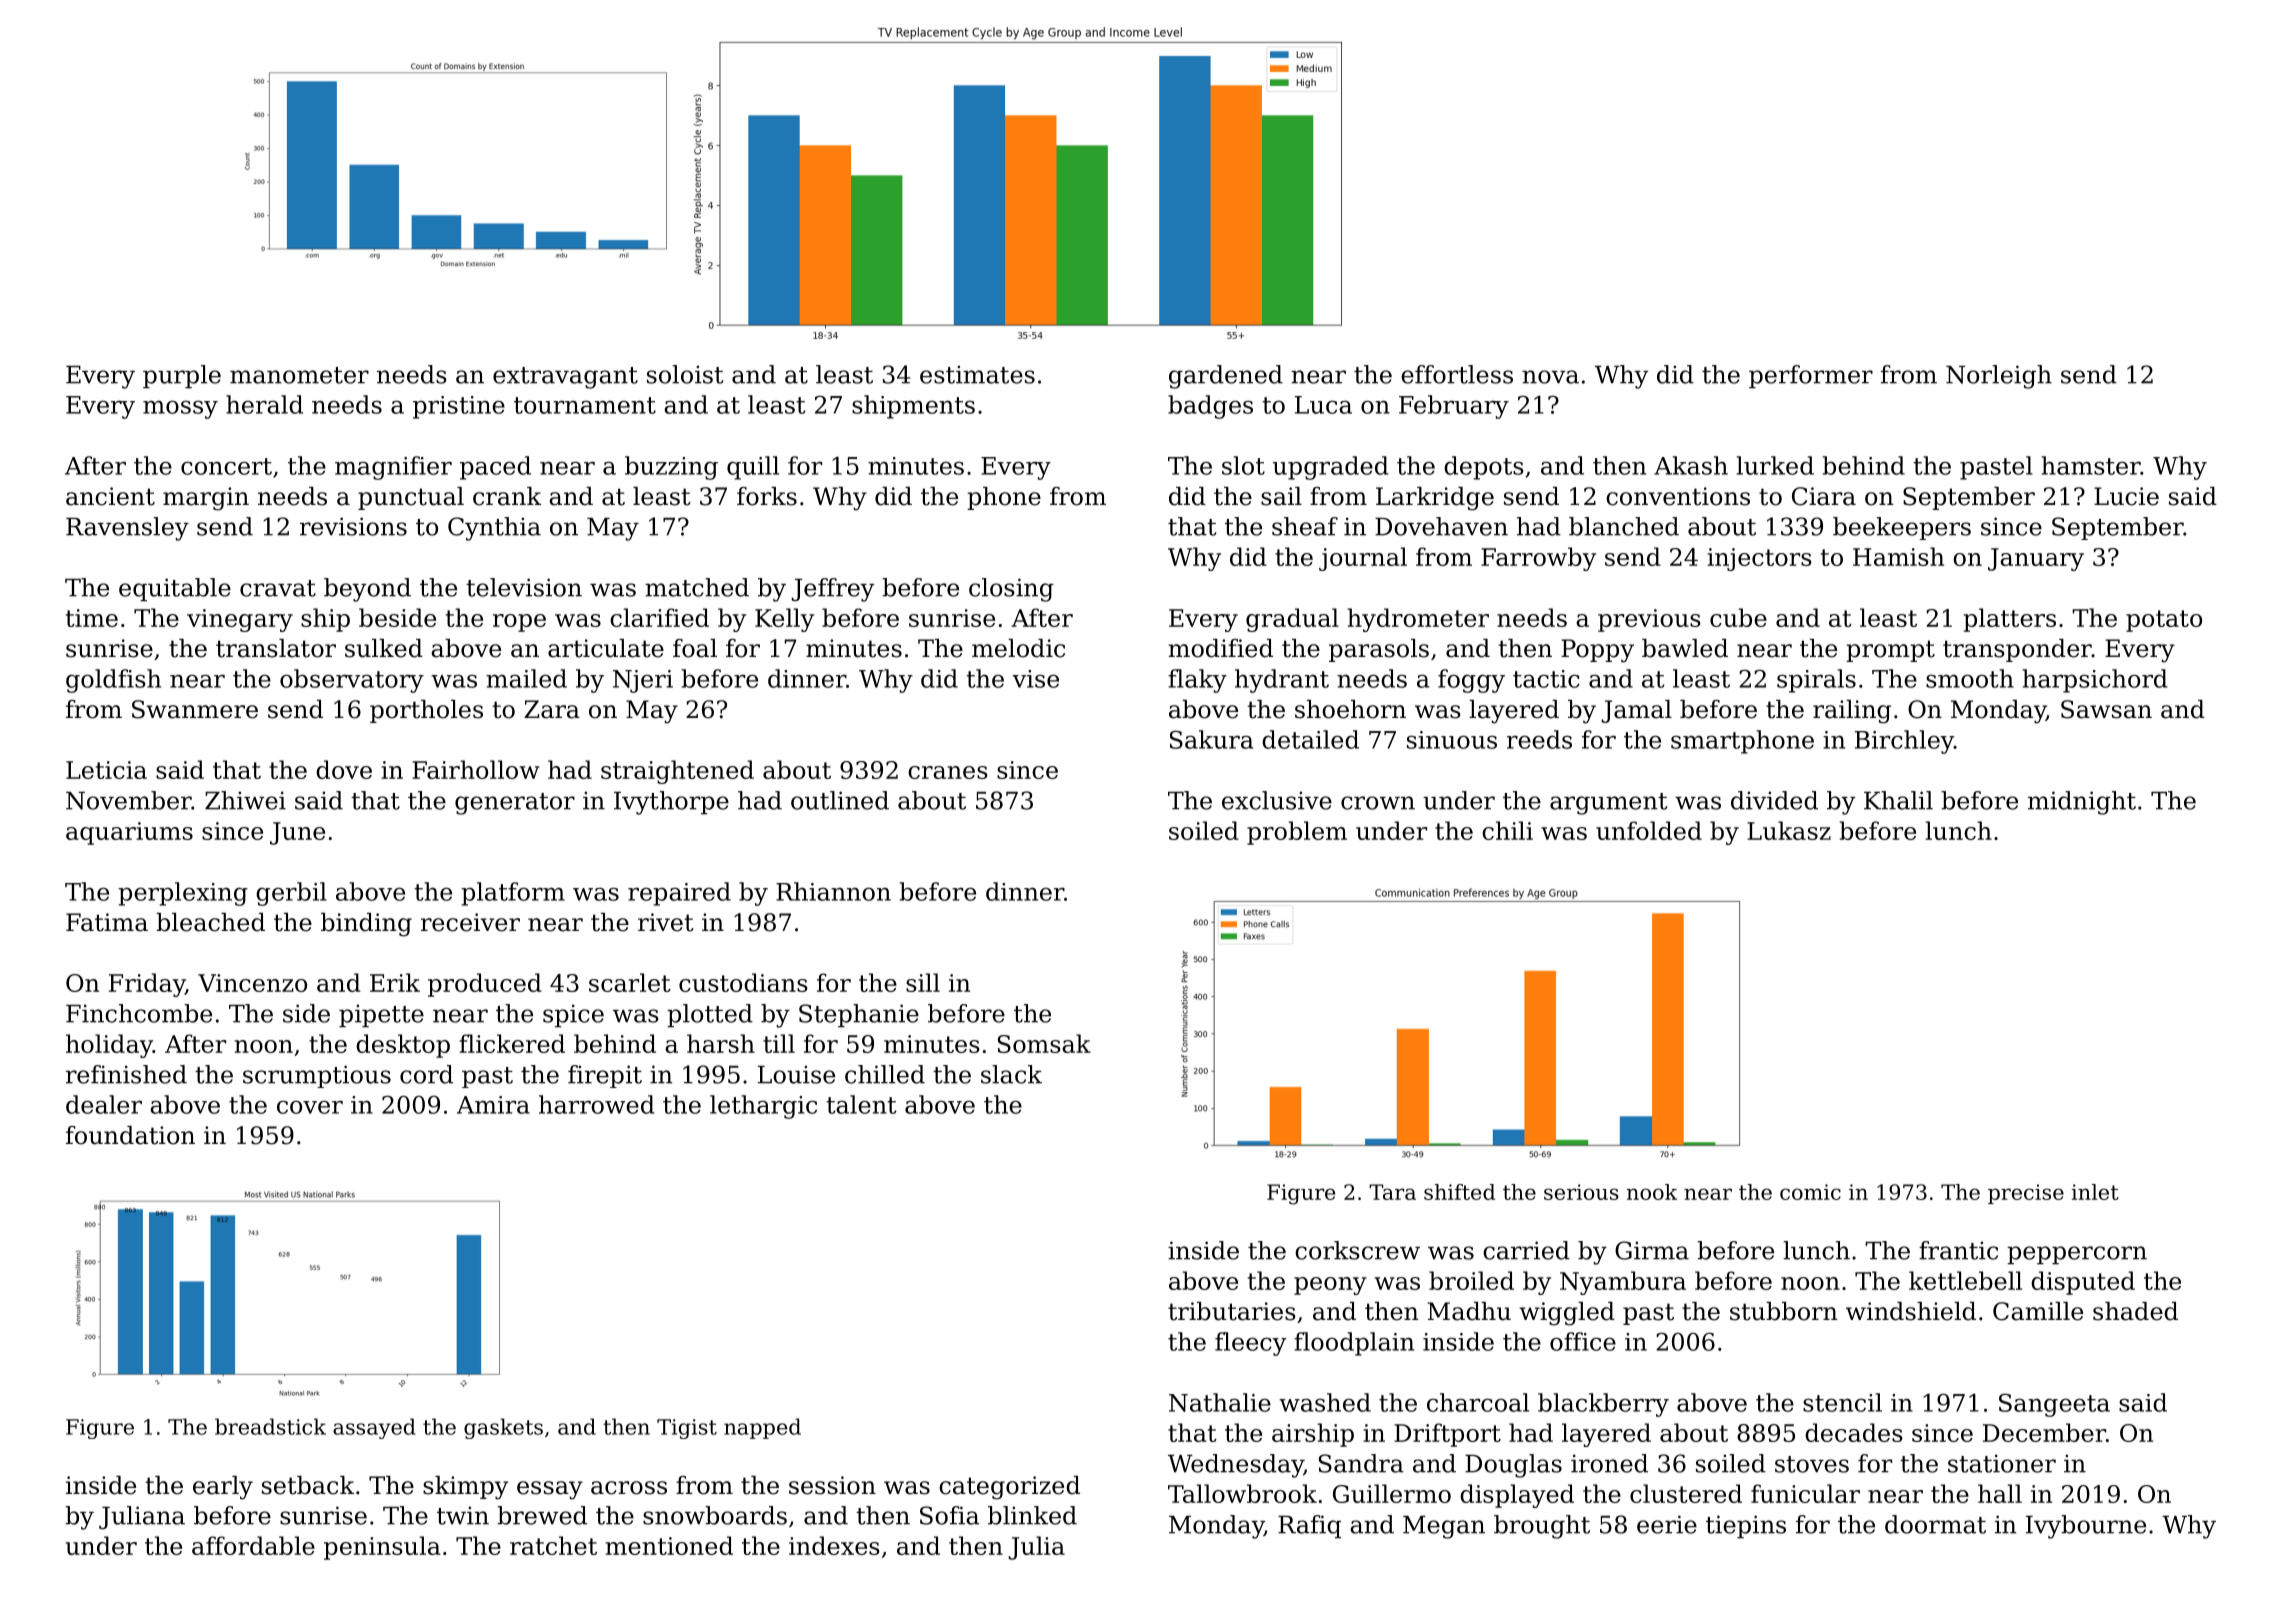 The image size is (2282, 1614). What do you see at coordinates (1538, 559) in the page?
I see `Farrowby` at bounding box center [1538, 559].
